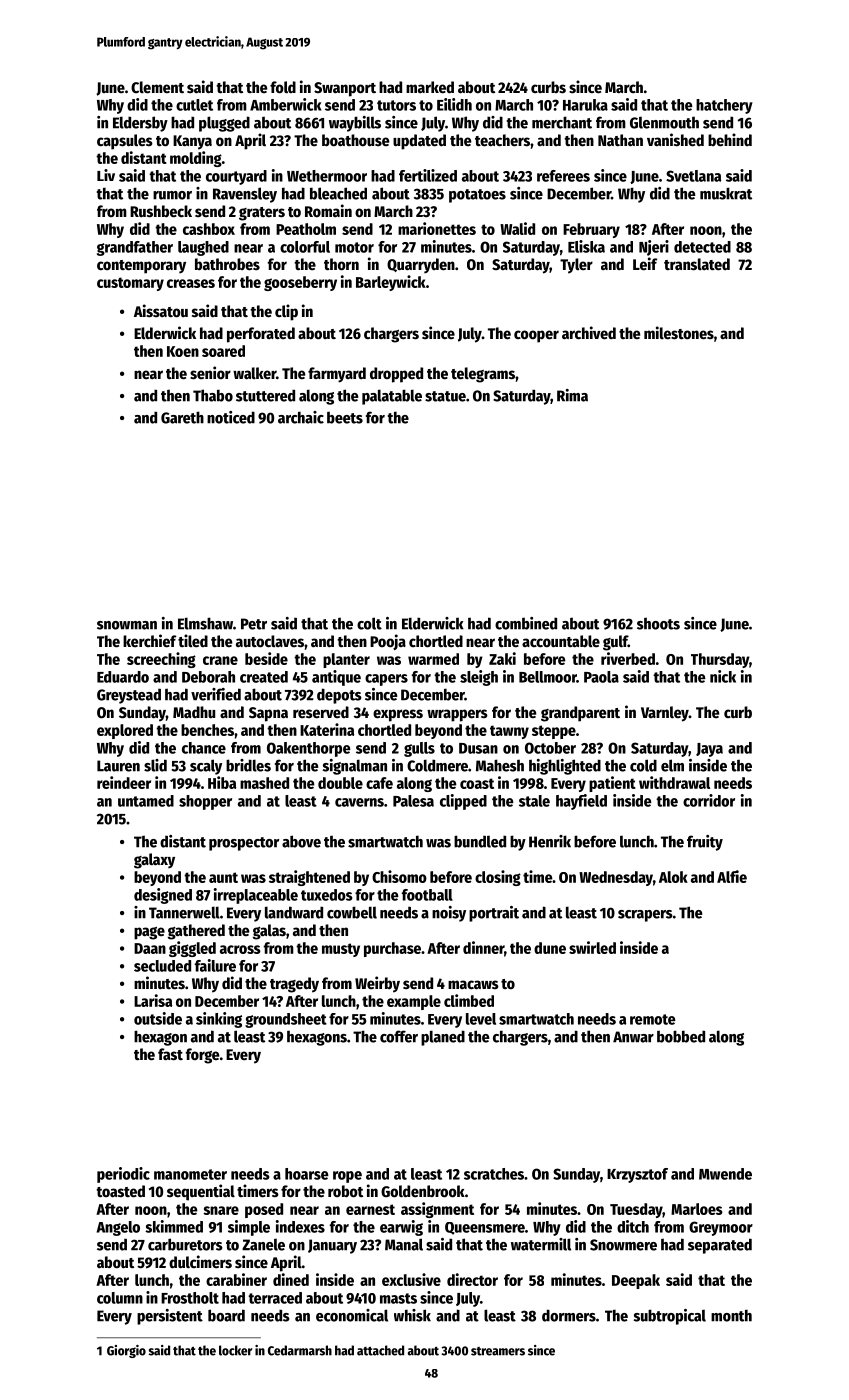 This screenshot has width=849, height=1400. What do you see at coordinates (585, 105) in the screenshot?
I see `Haruka` at bounding box center [585, 105].
